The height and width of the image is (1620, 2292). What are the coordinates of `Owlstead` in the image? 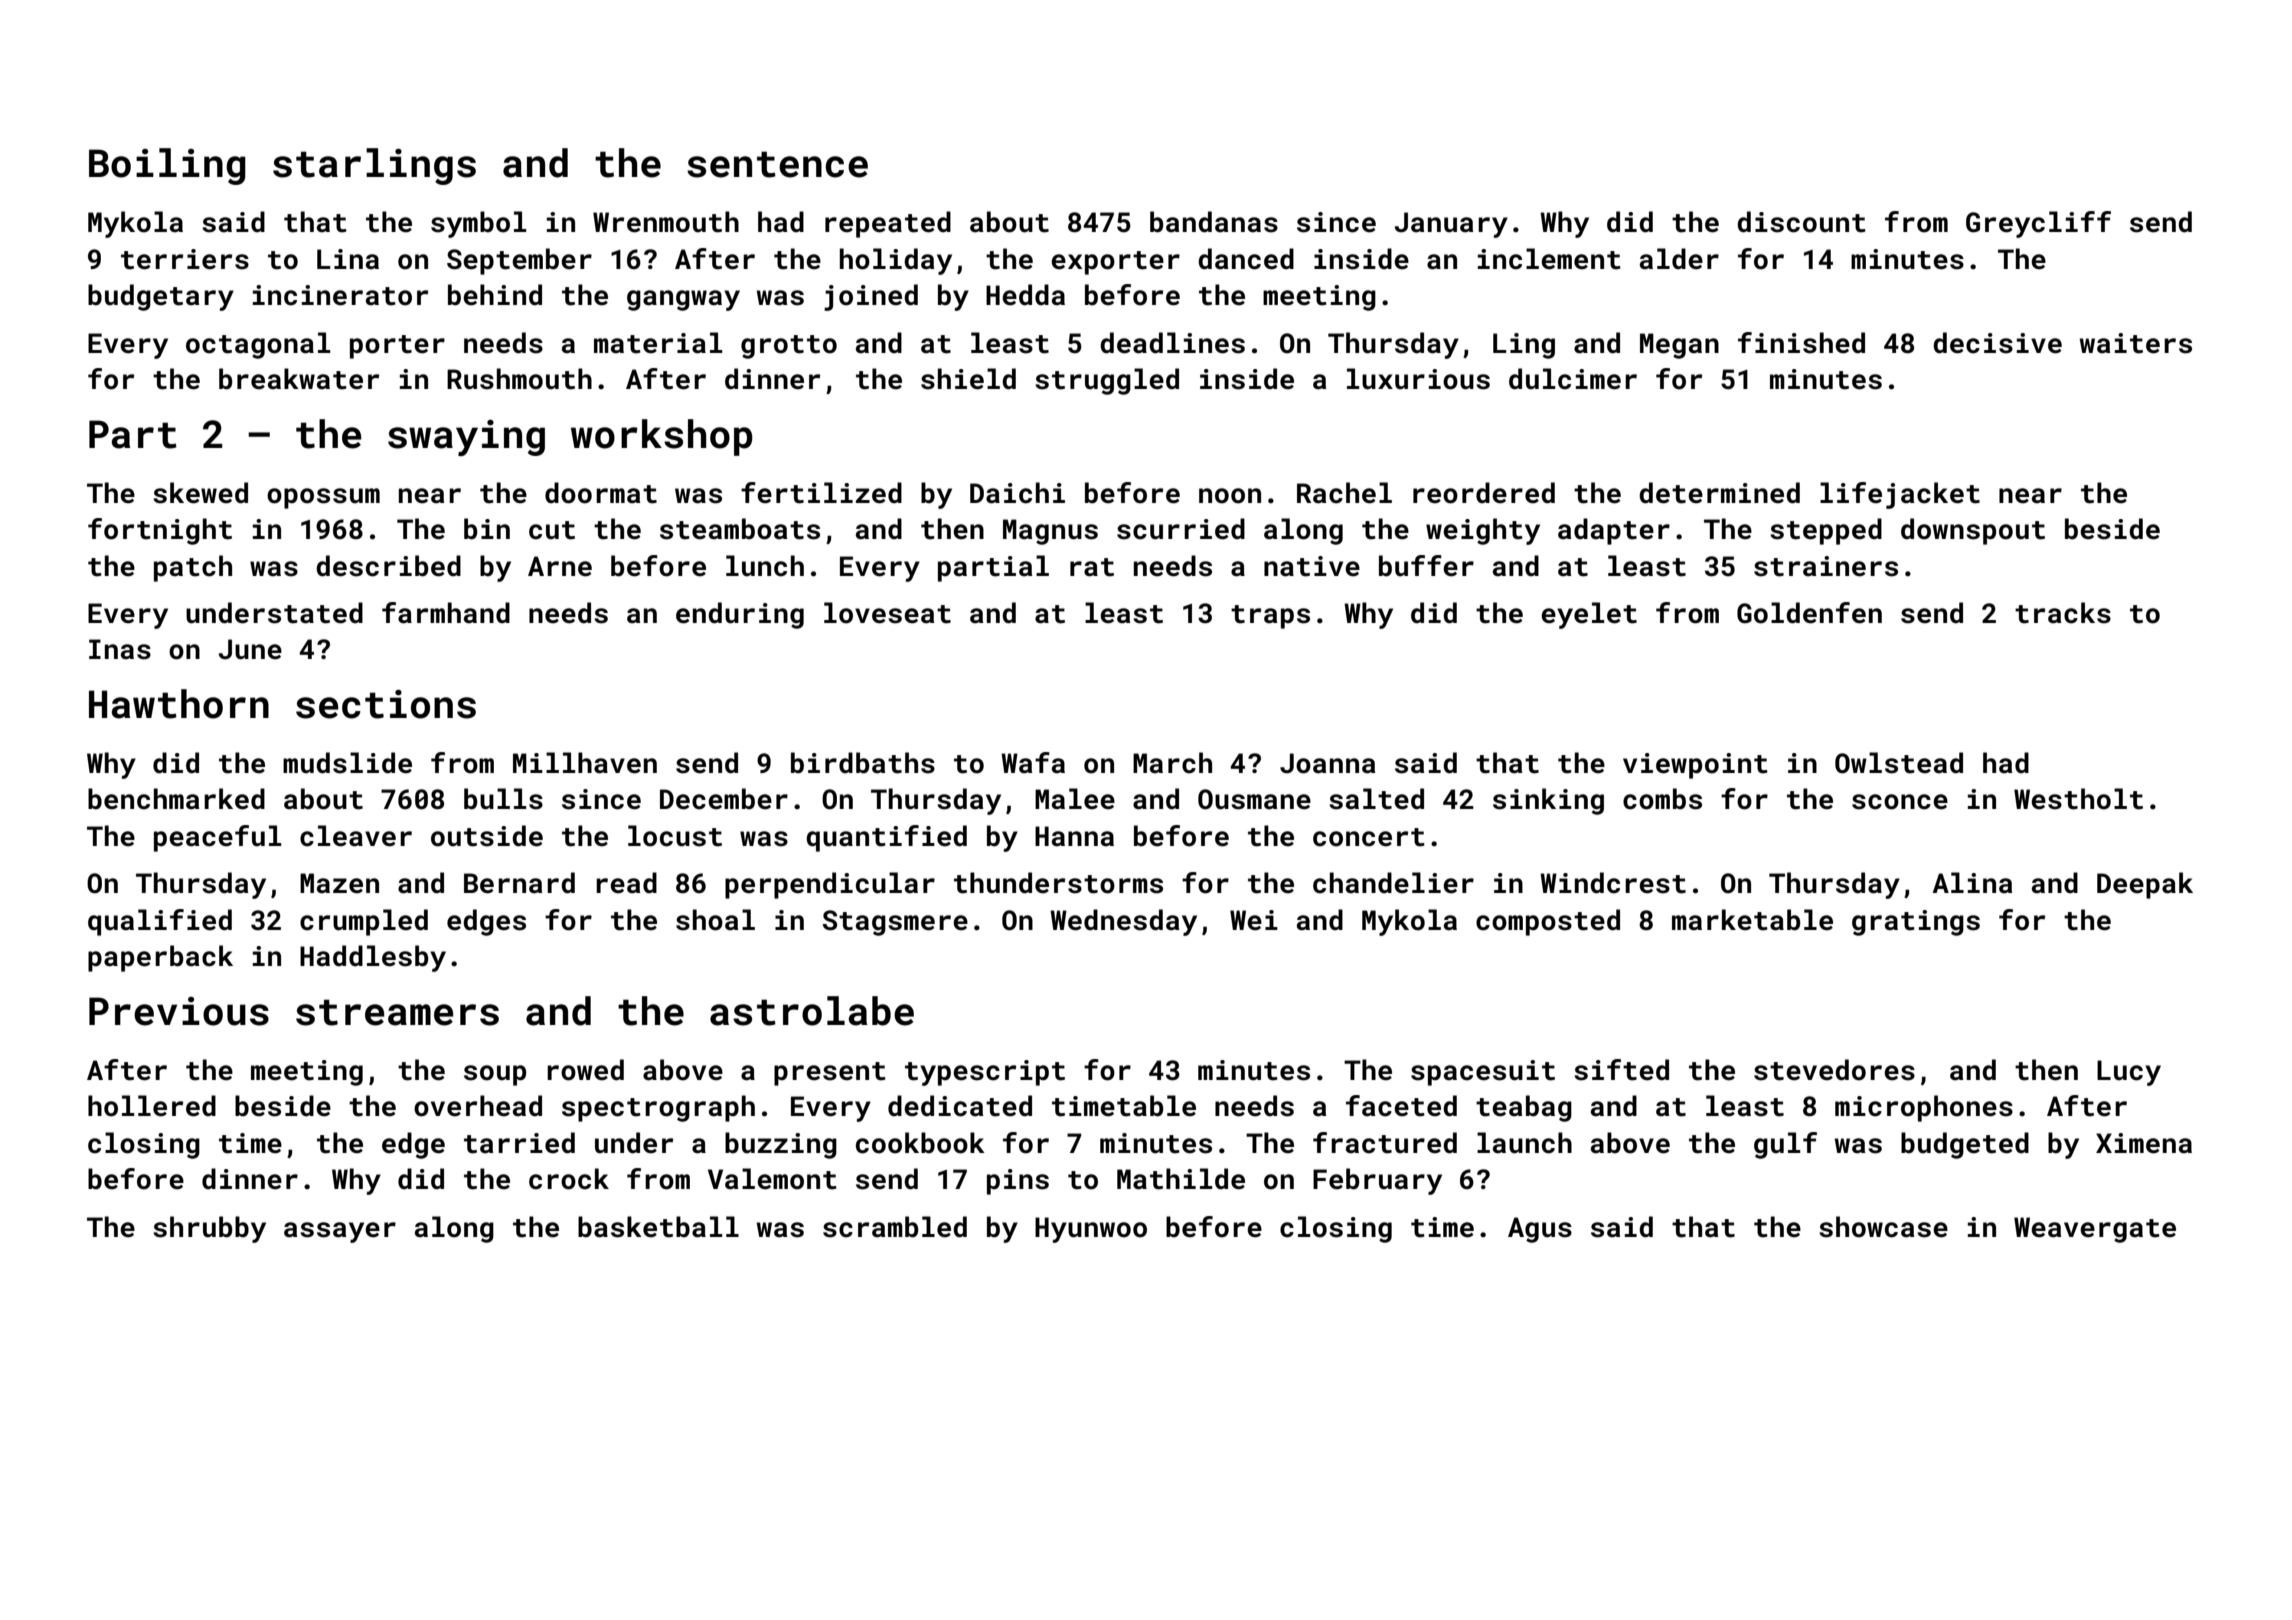 It's located at (1899, 763).
